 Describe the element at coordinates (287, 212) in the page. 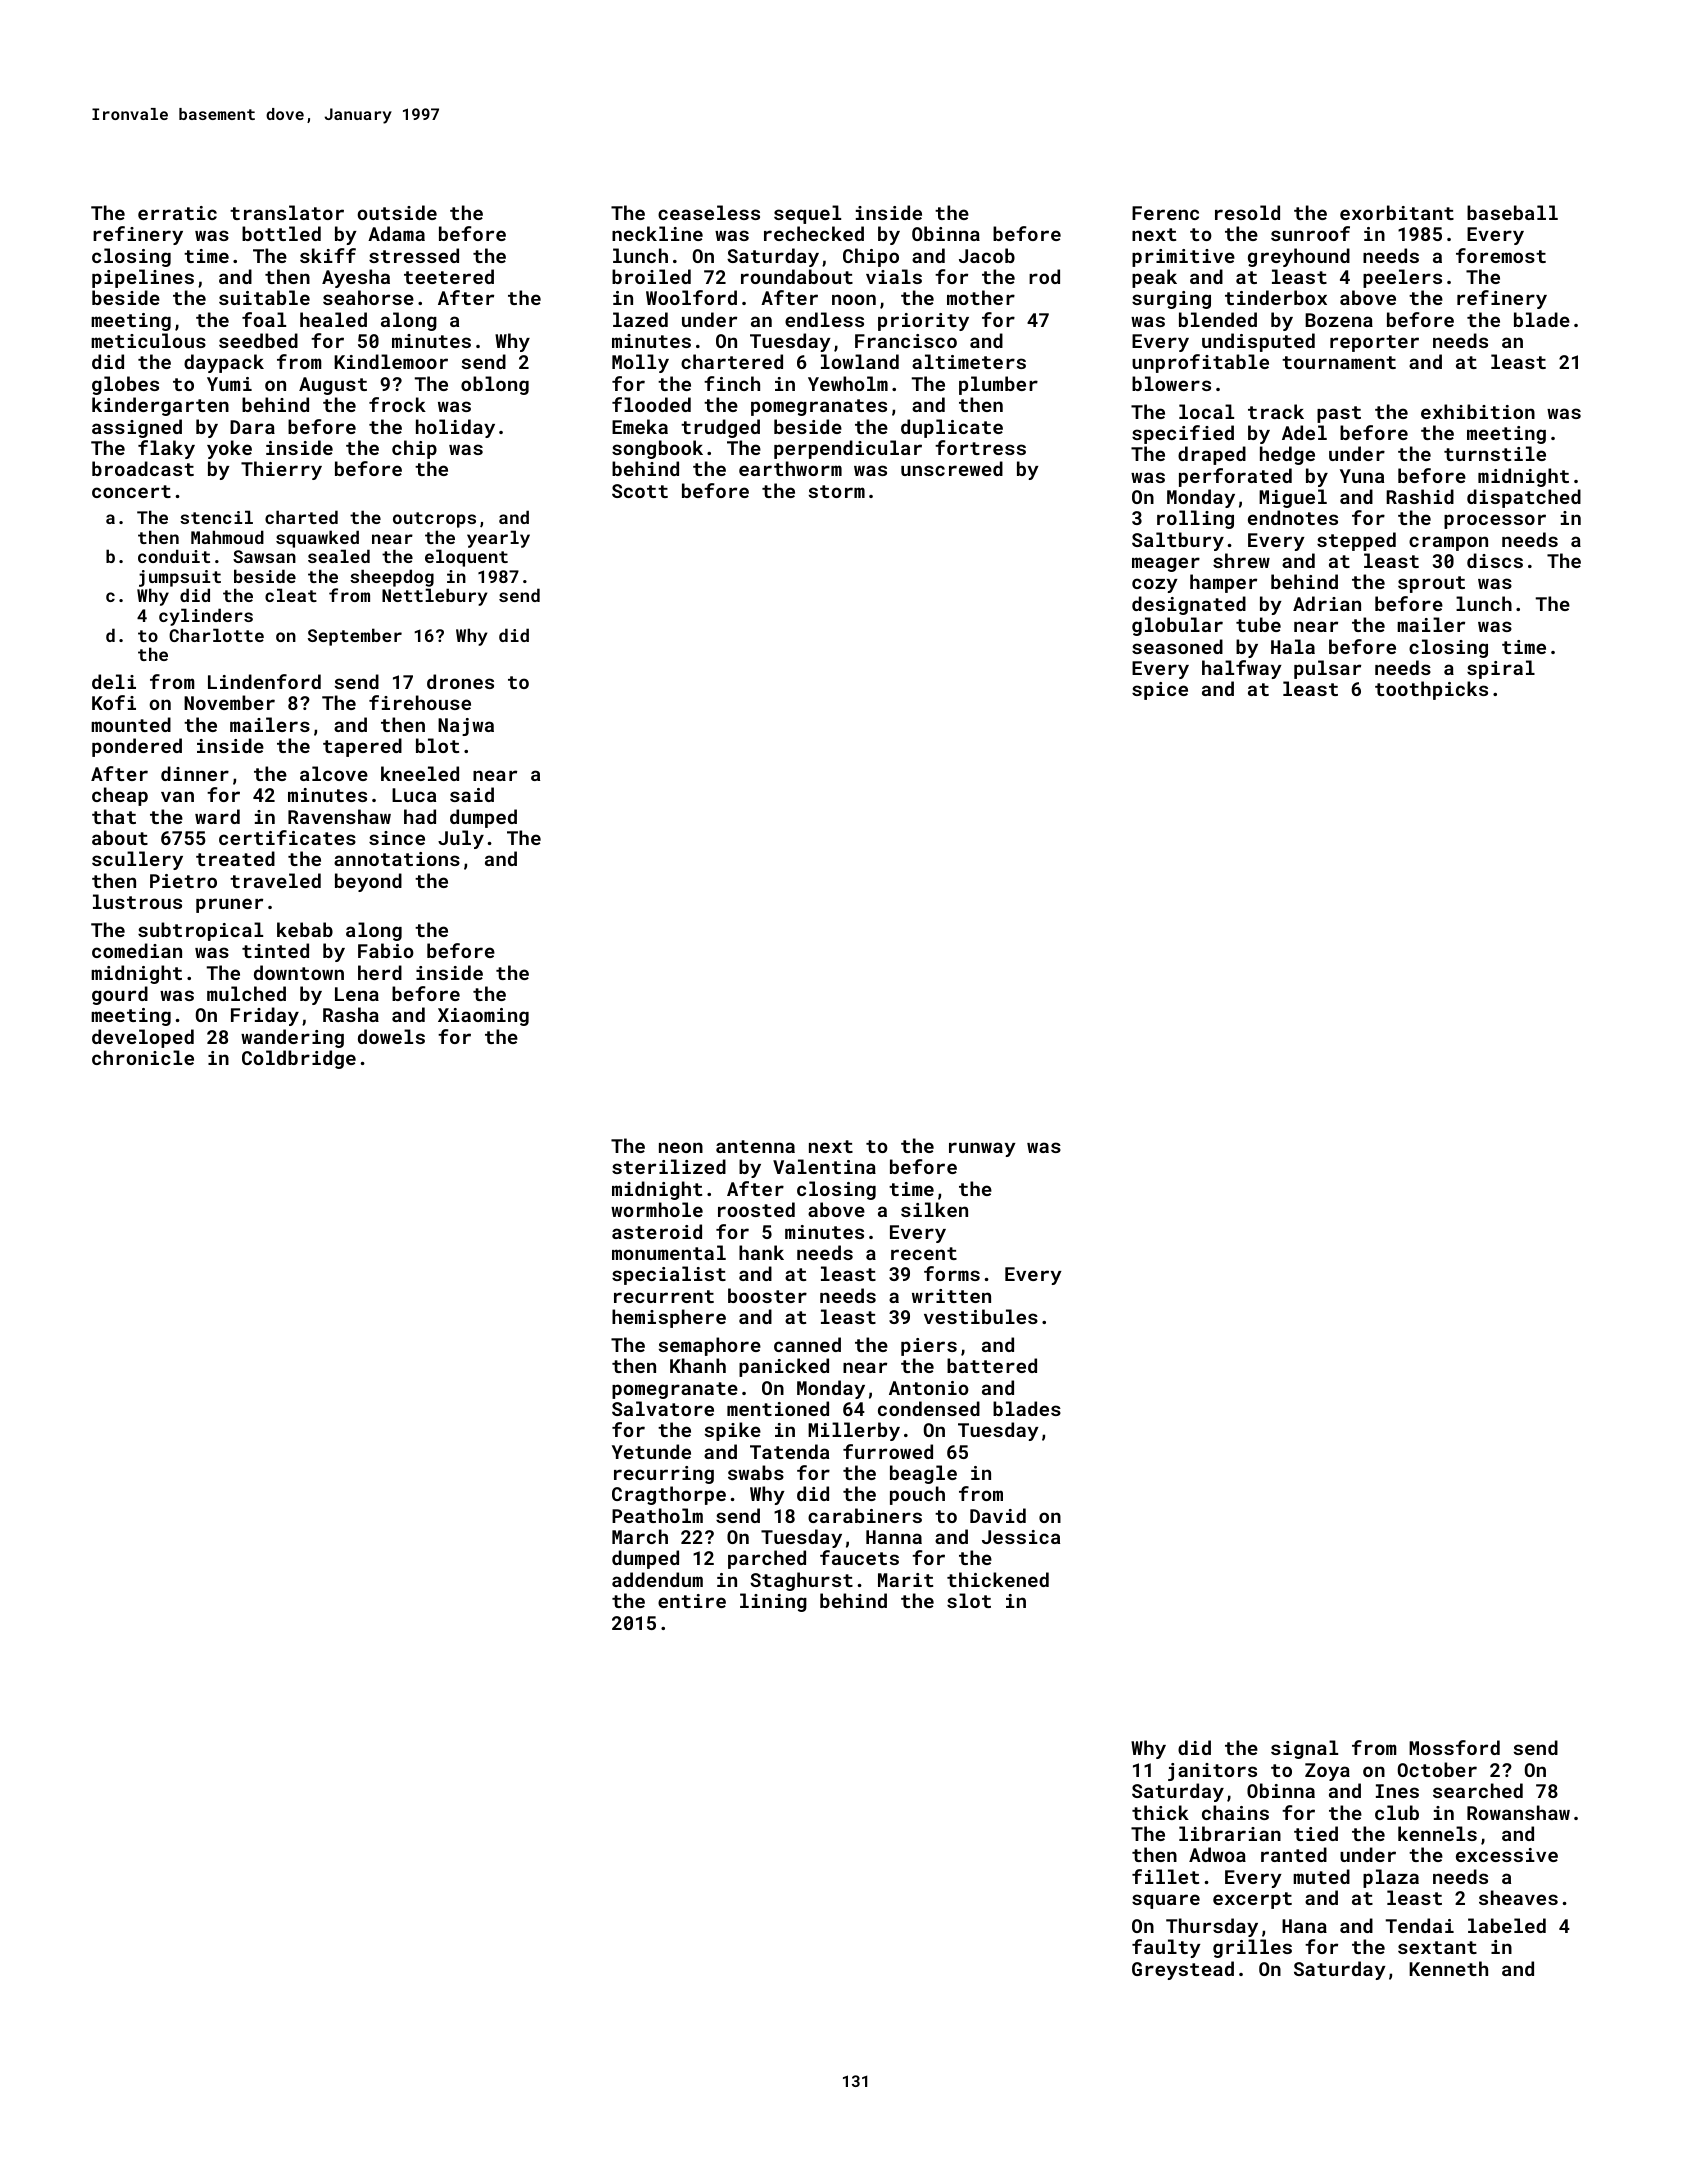

I see `translator` at that location.
